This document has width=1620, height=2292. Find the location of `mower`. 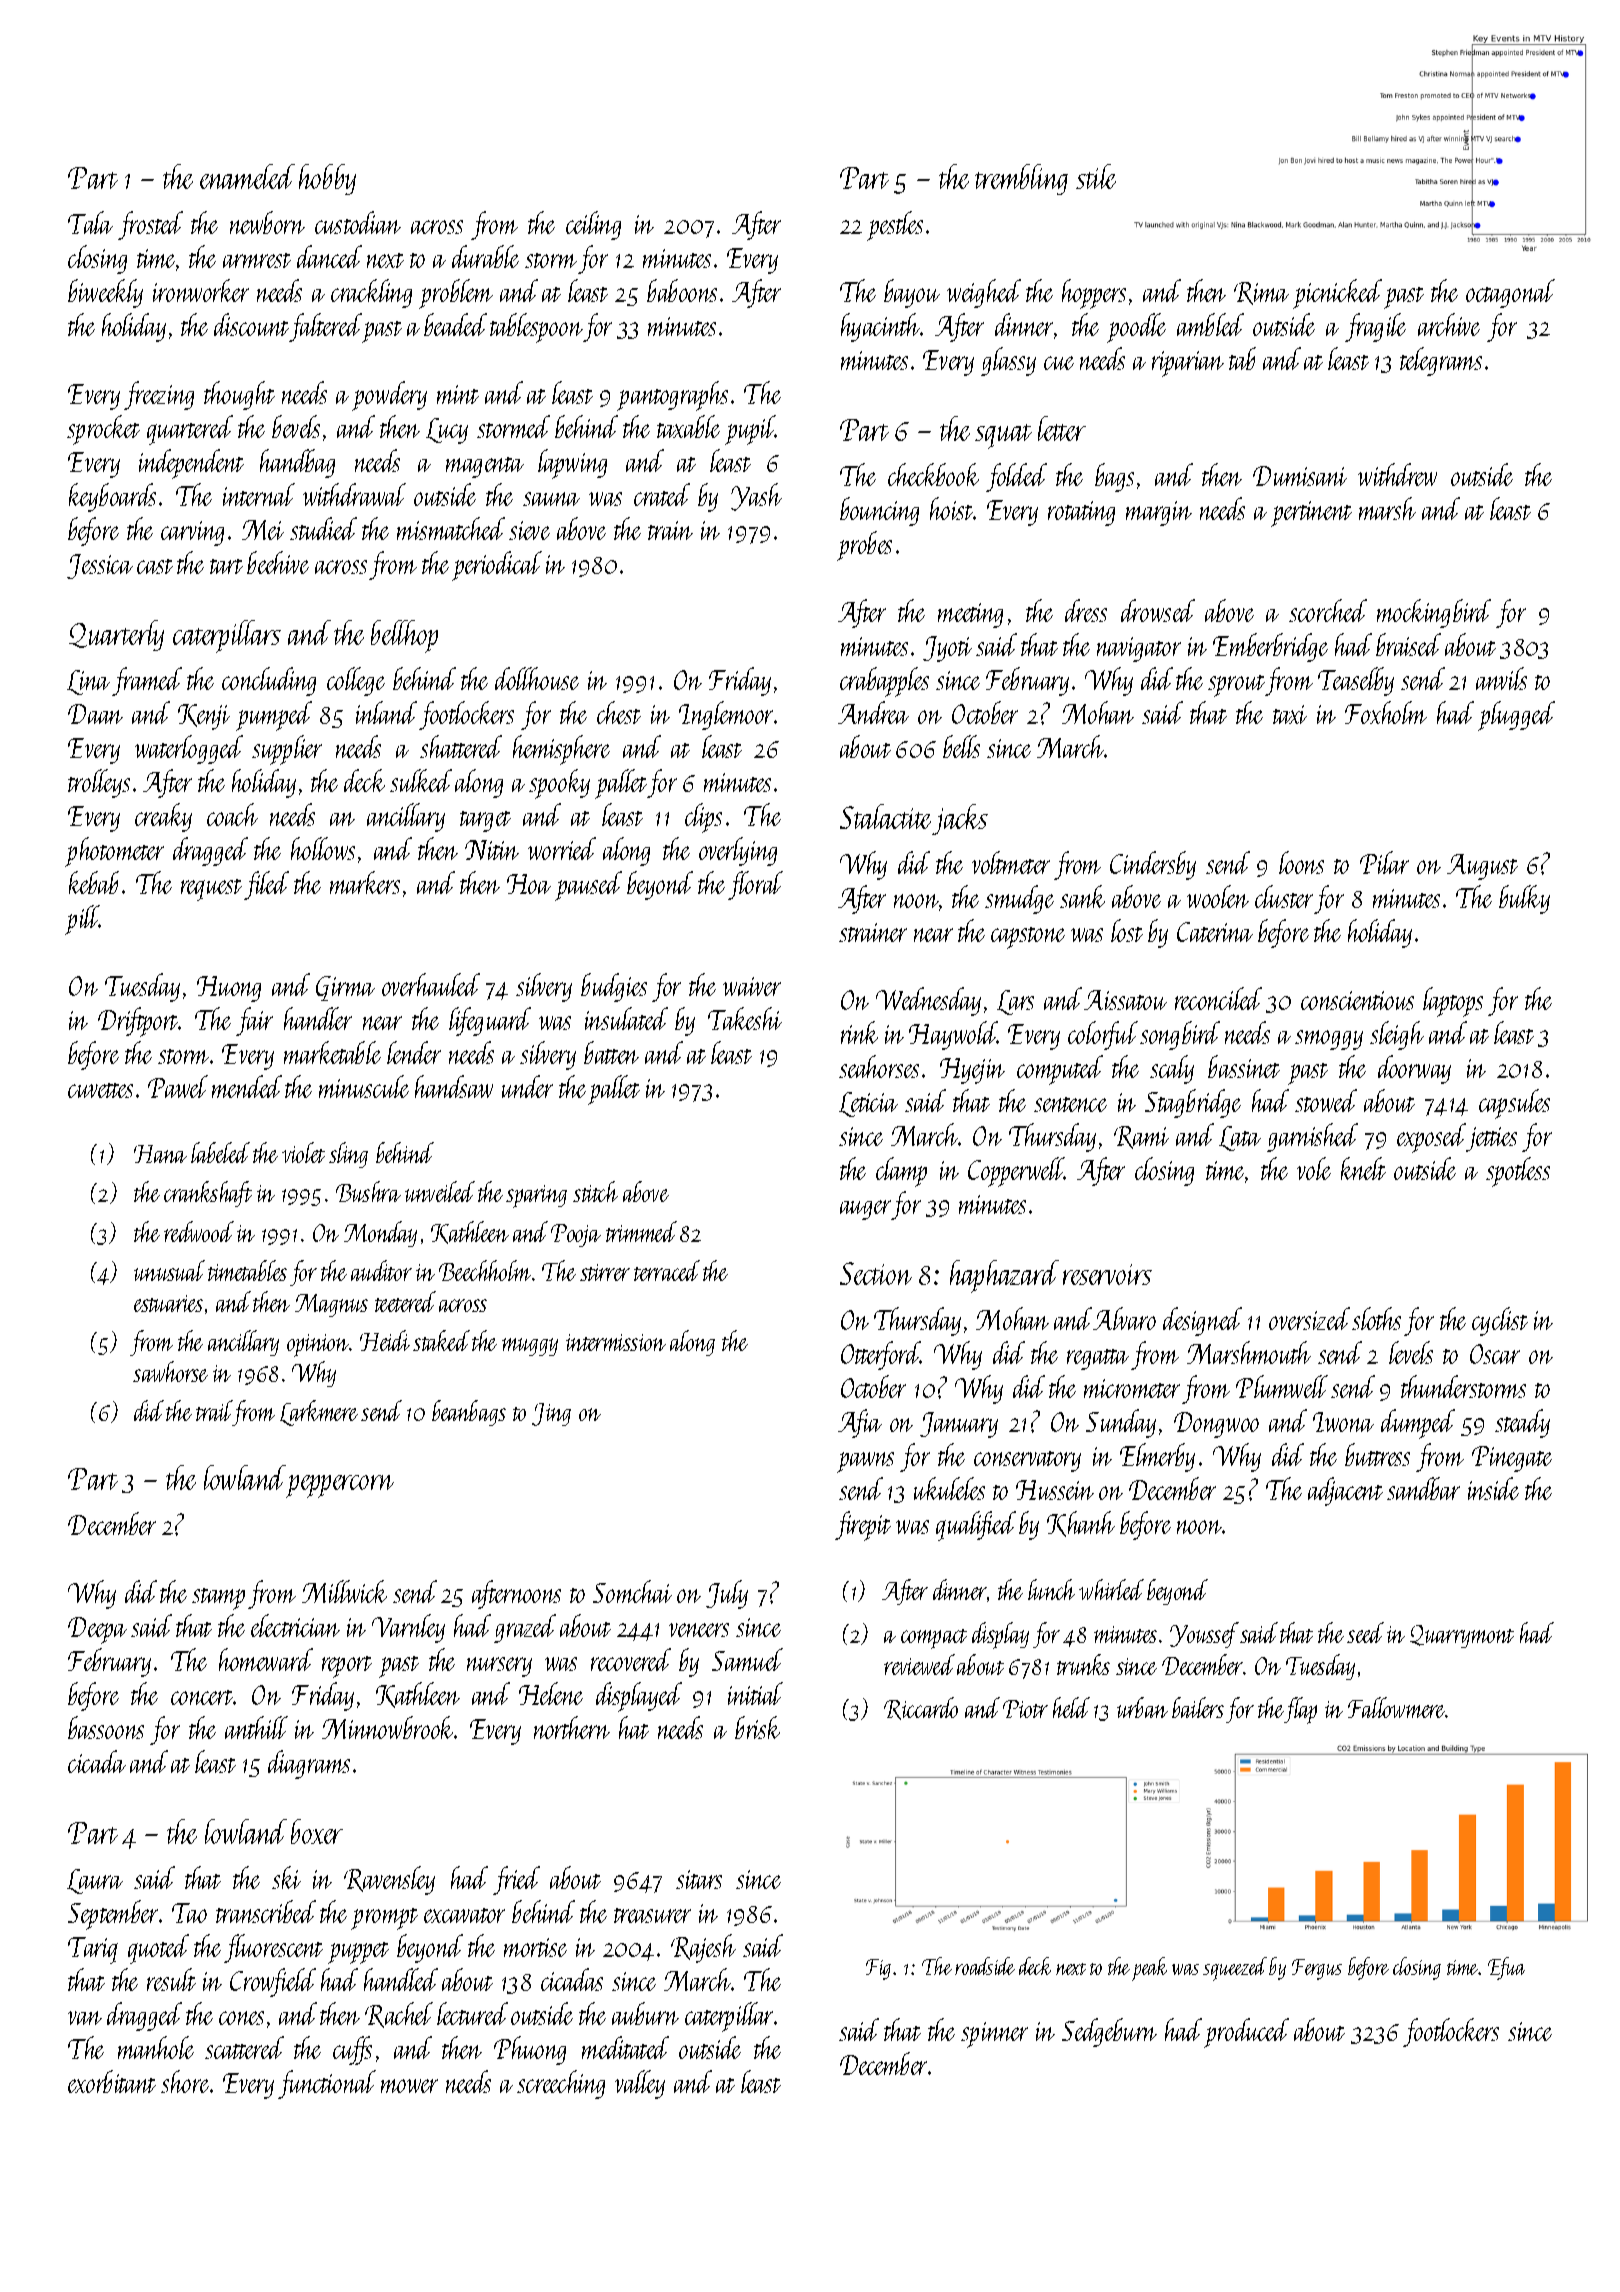

mower is located at coordinates (409, 2086).
